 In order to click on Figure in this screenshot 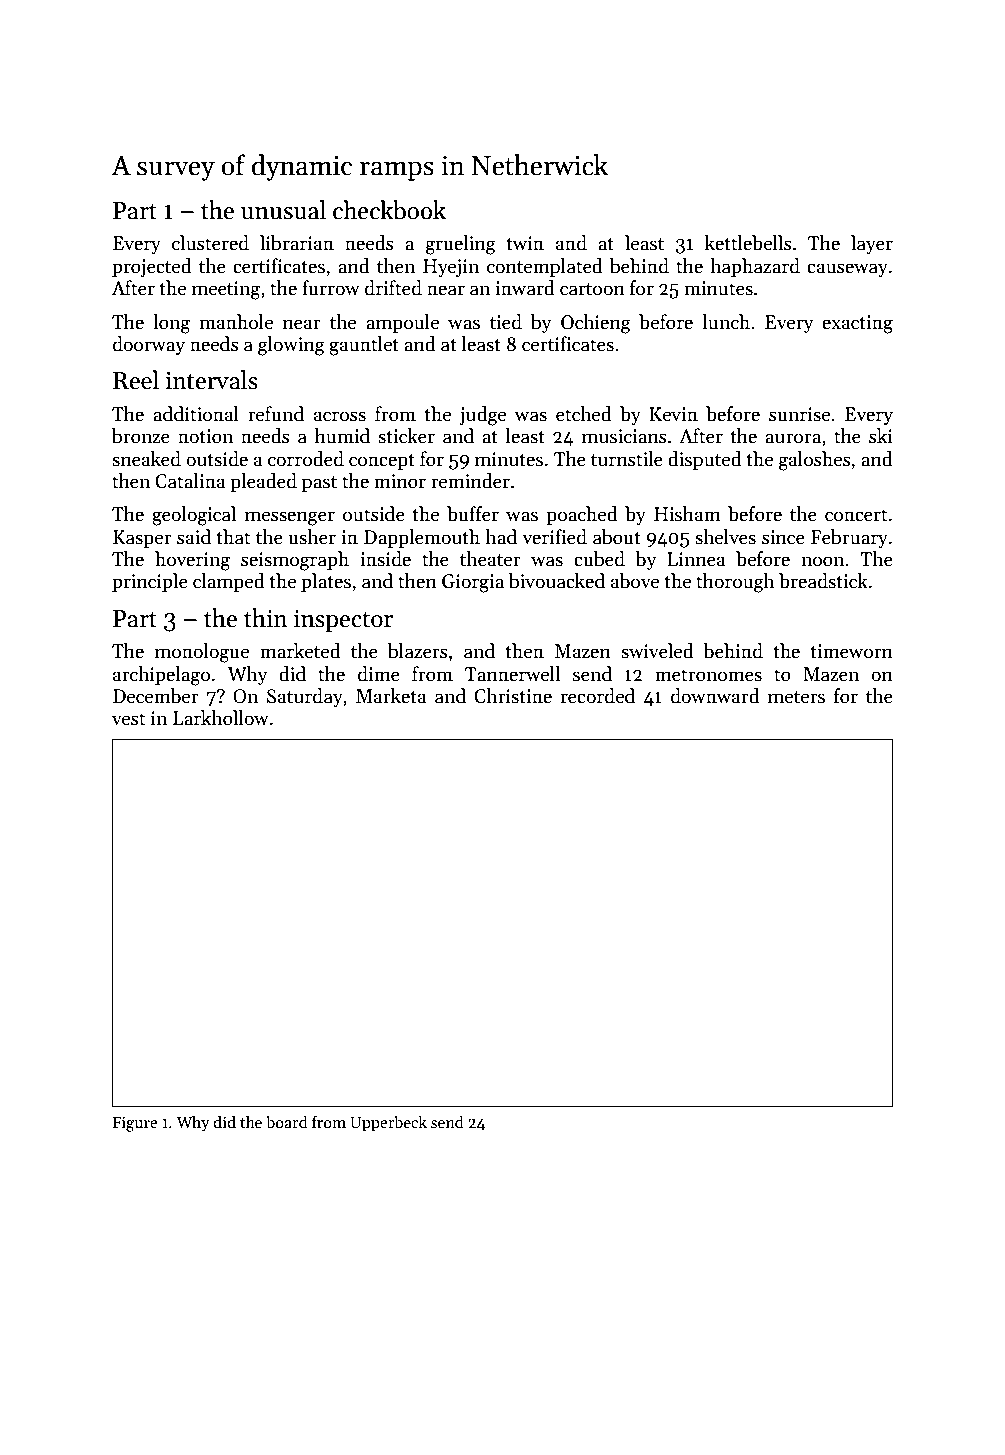, I will do `click(135, 1124)`.
